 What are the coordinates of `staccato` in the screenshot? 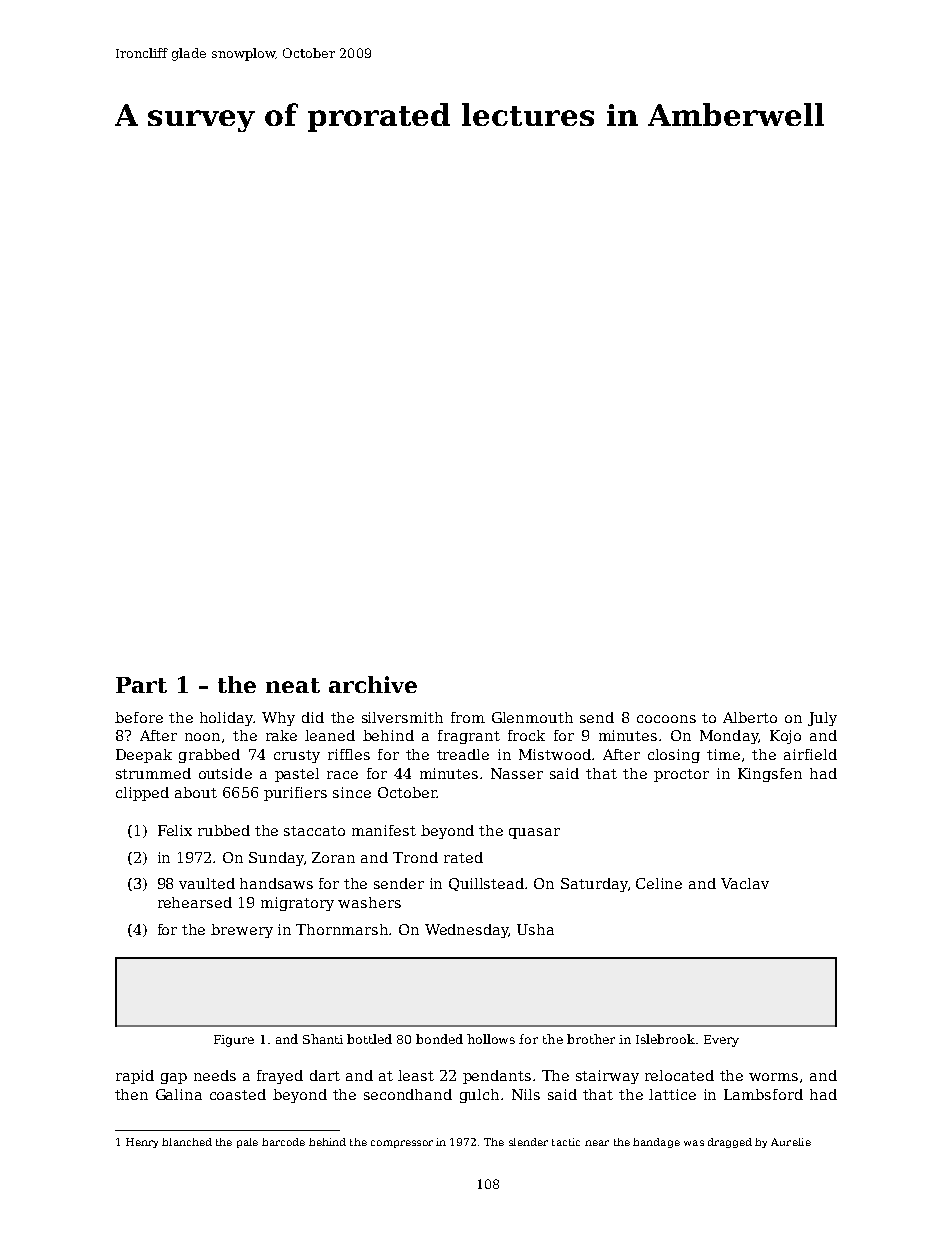 It's located at (314, 831).
